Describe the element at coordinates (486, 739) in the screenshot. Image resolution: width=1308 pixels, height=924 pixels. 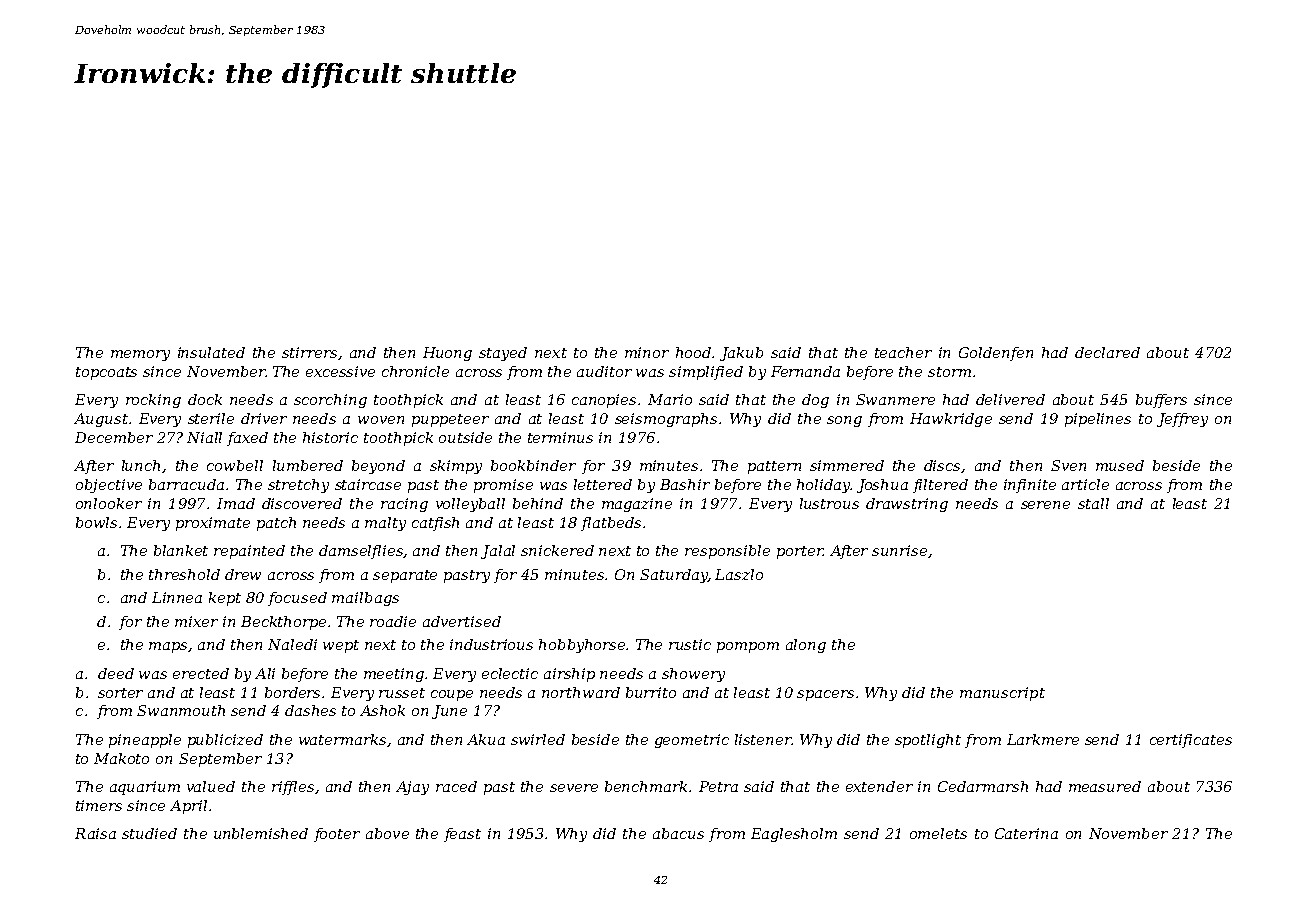
I see `Akua` at that location.
